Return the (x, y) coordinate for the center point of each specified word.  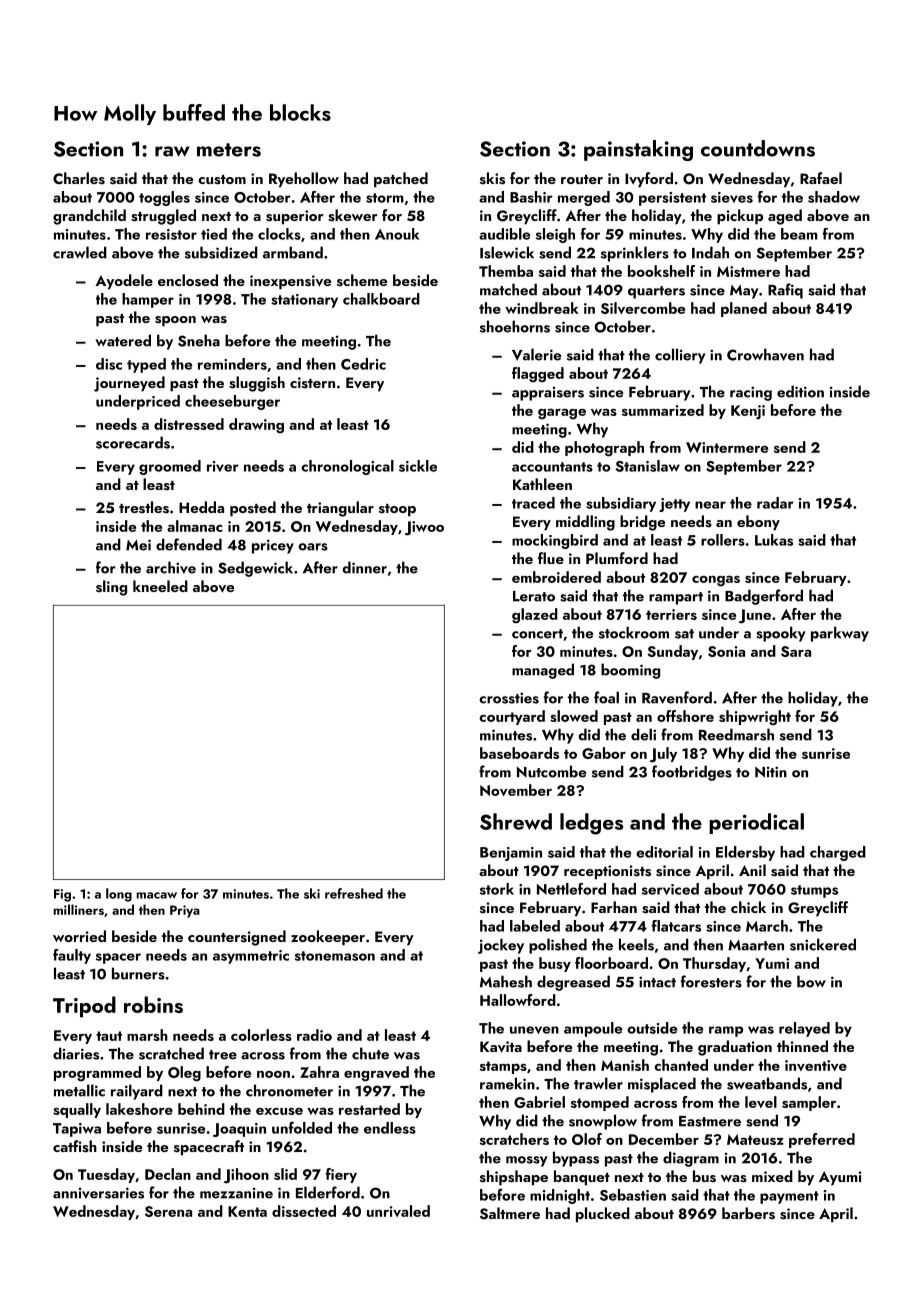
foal (606, 697)
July (663, 755)
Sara (796, 651)
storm (385, 198)
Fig (62, 895)
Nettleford (571, 889)
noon (273, 1074)
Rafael (821, 178)
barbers (748, 1213)
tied (214, 234)
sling (111, 588)
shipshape (514, 1178)
